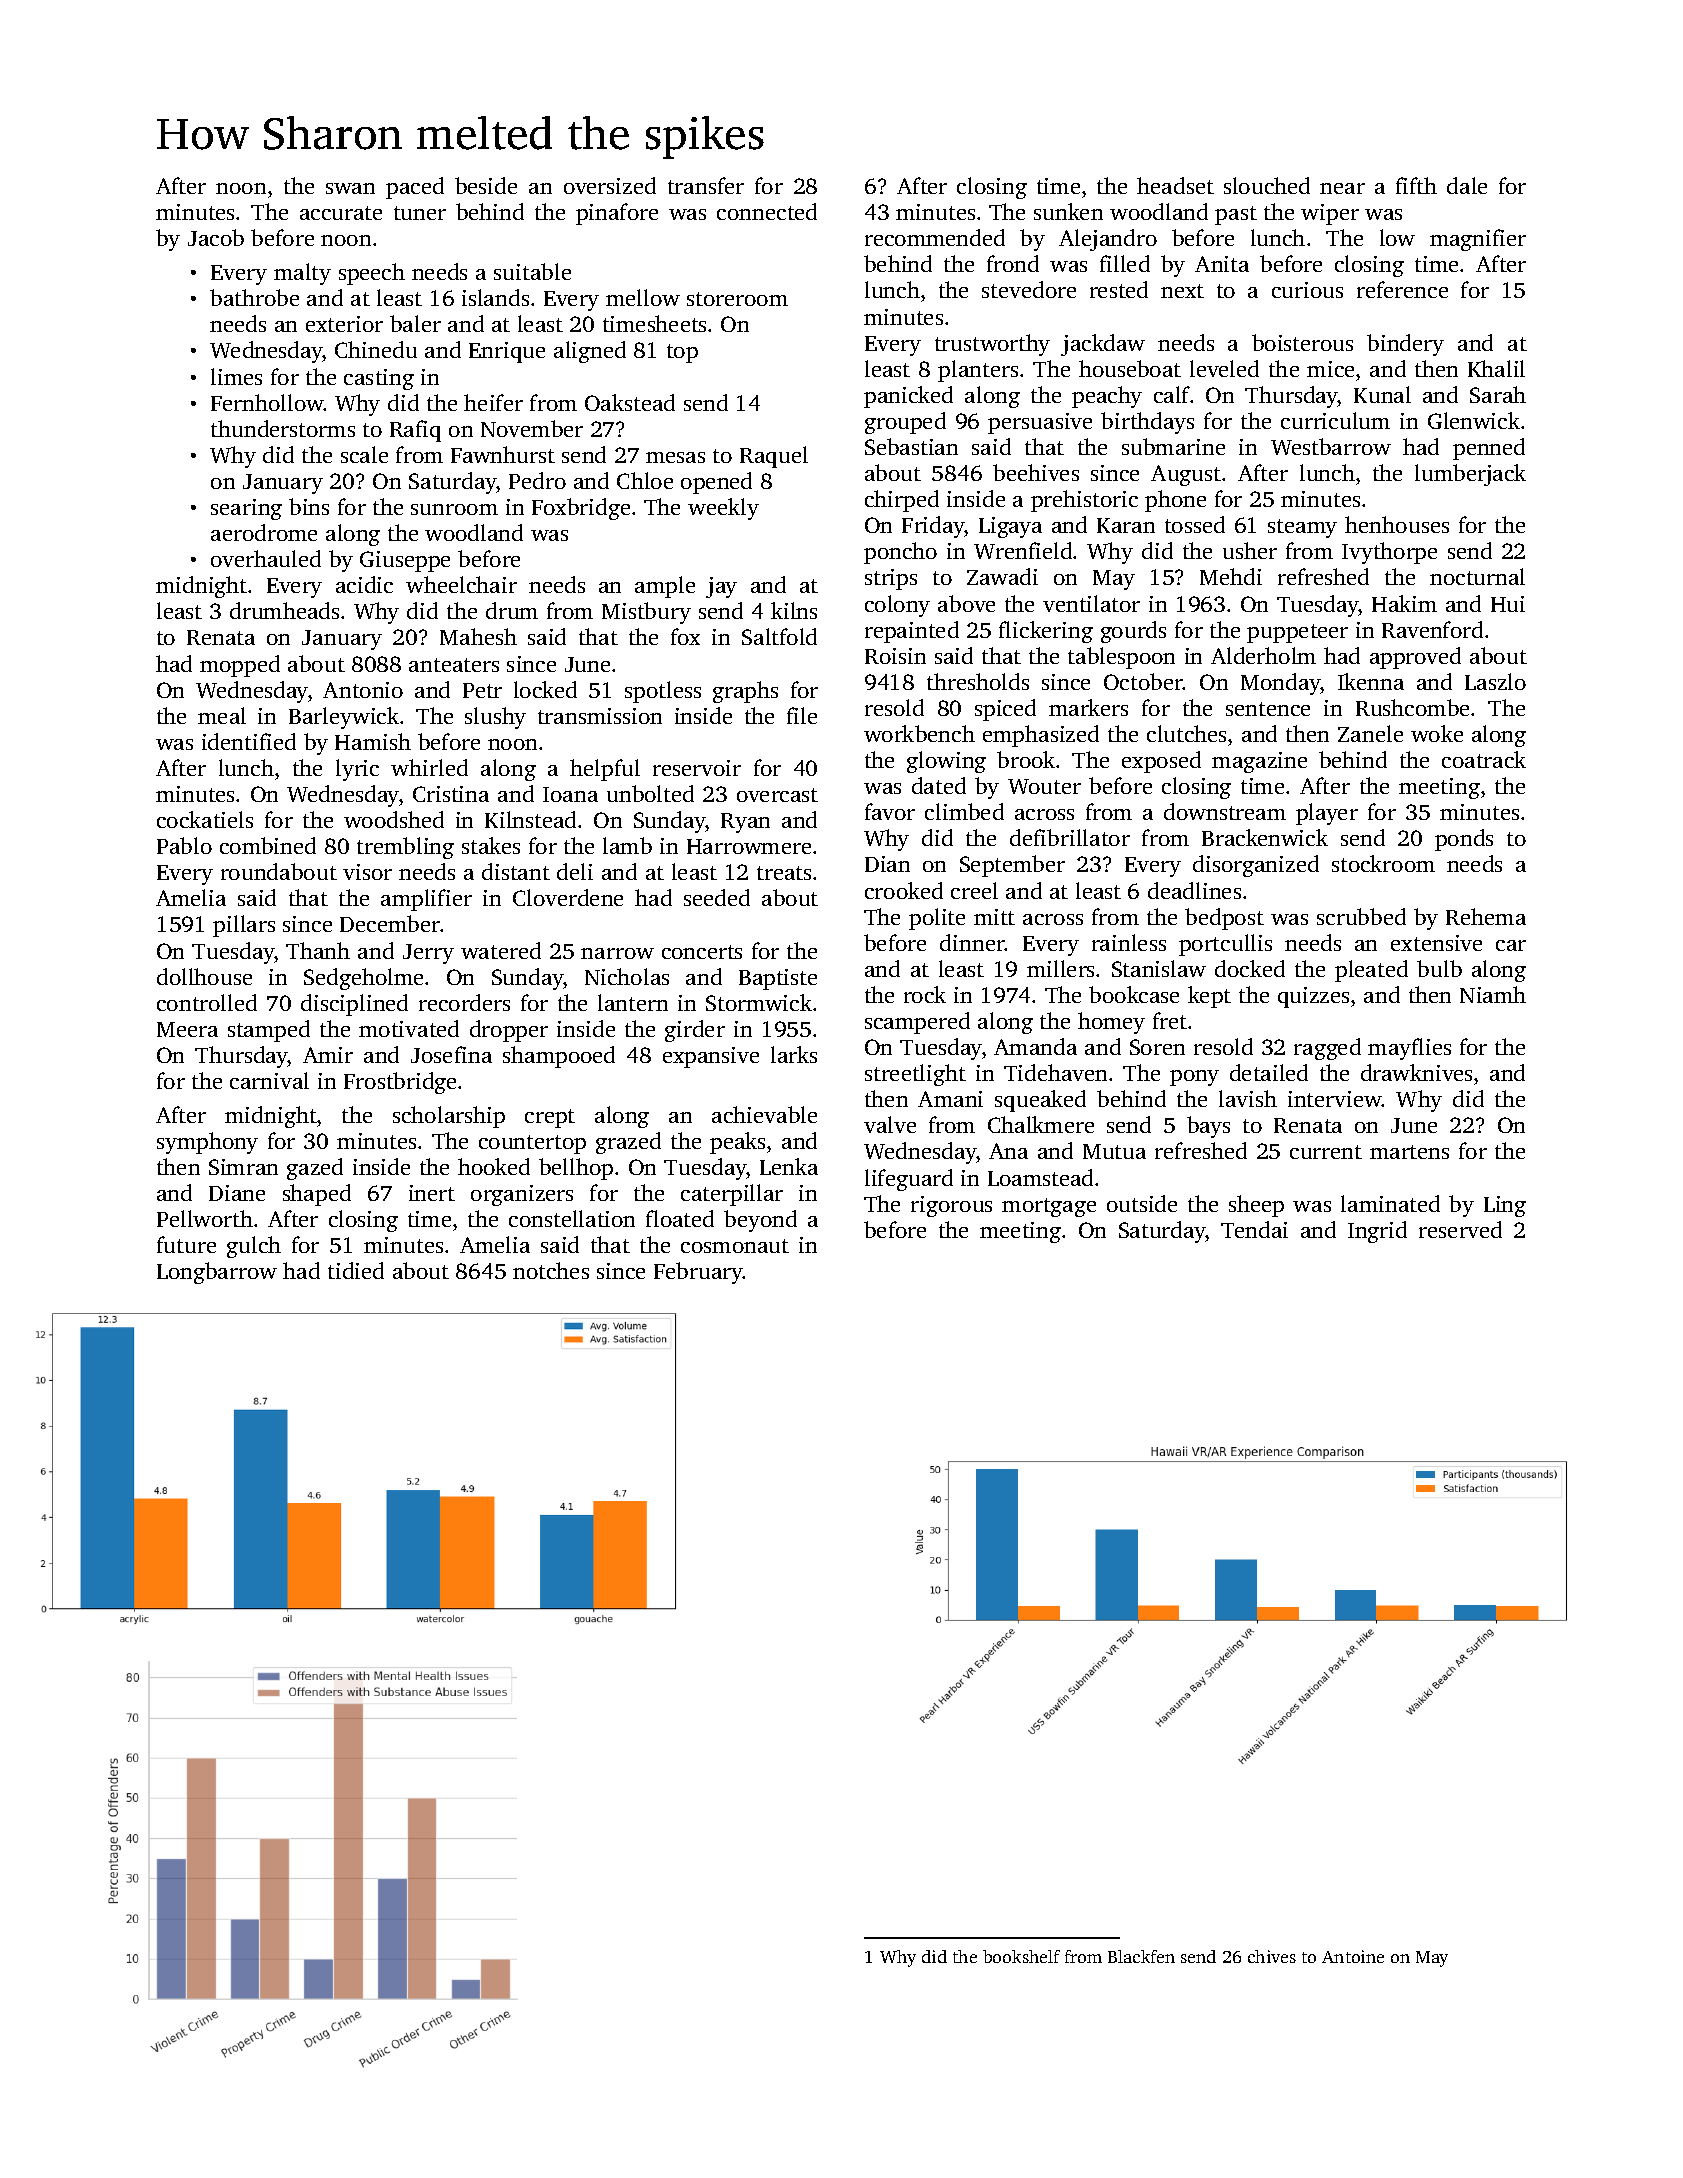 The height and width of the screenshot is (2178, 1683). What do you see at coordinates (1172, 394) in the screenshot?
I see `calf` at bounding box center [1172, 394].
